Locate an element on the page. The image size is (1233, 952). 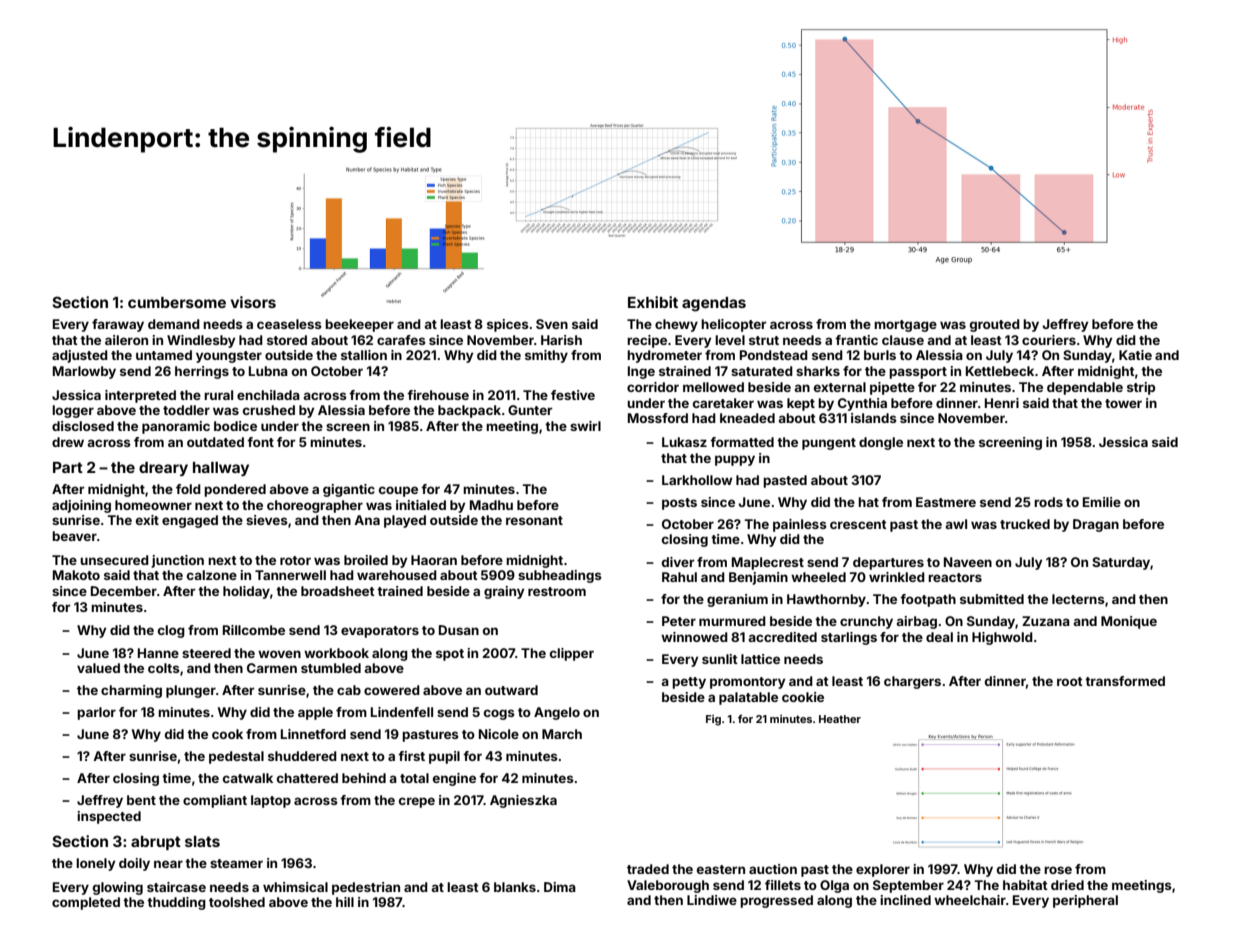
Windlesby is located at coordinates (201, 341).
